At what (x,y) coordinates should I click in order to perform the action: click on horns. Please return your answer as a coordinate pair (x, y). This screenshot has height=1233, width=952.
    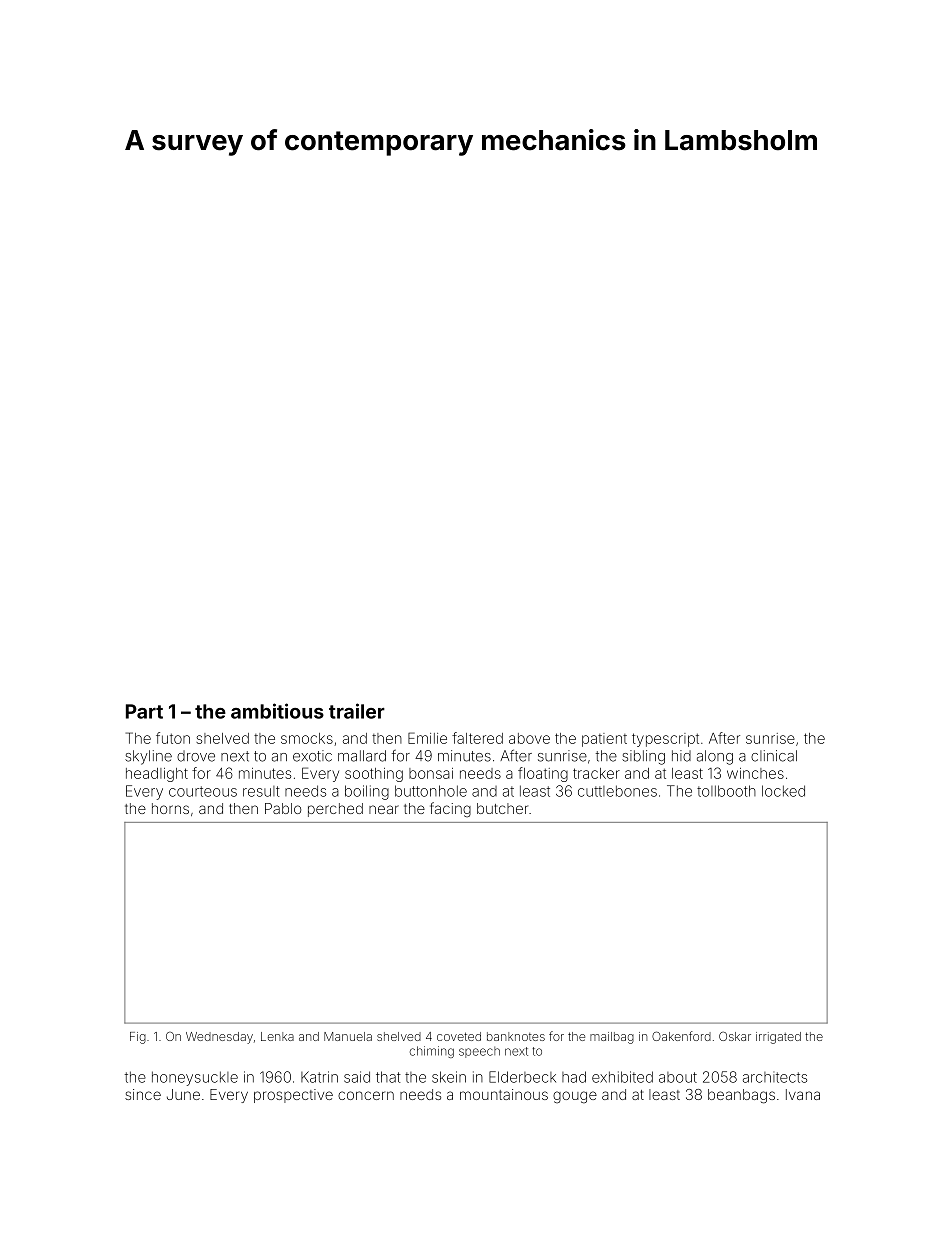
    Looking at the image, I should click on (170, 808).
